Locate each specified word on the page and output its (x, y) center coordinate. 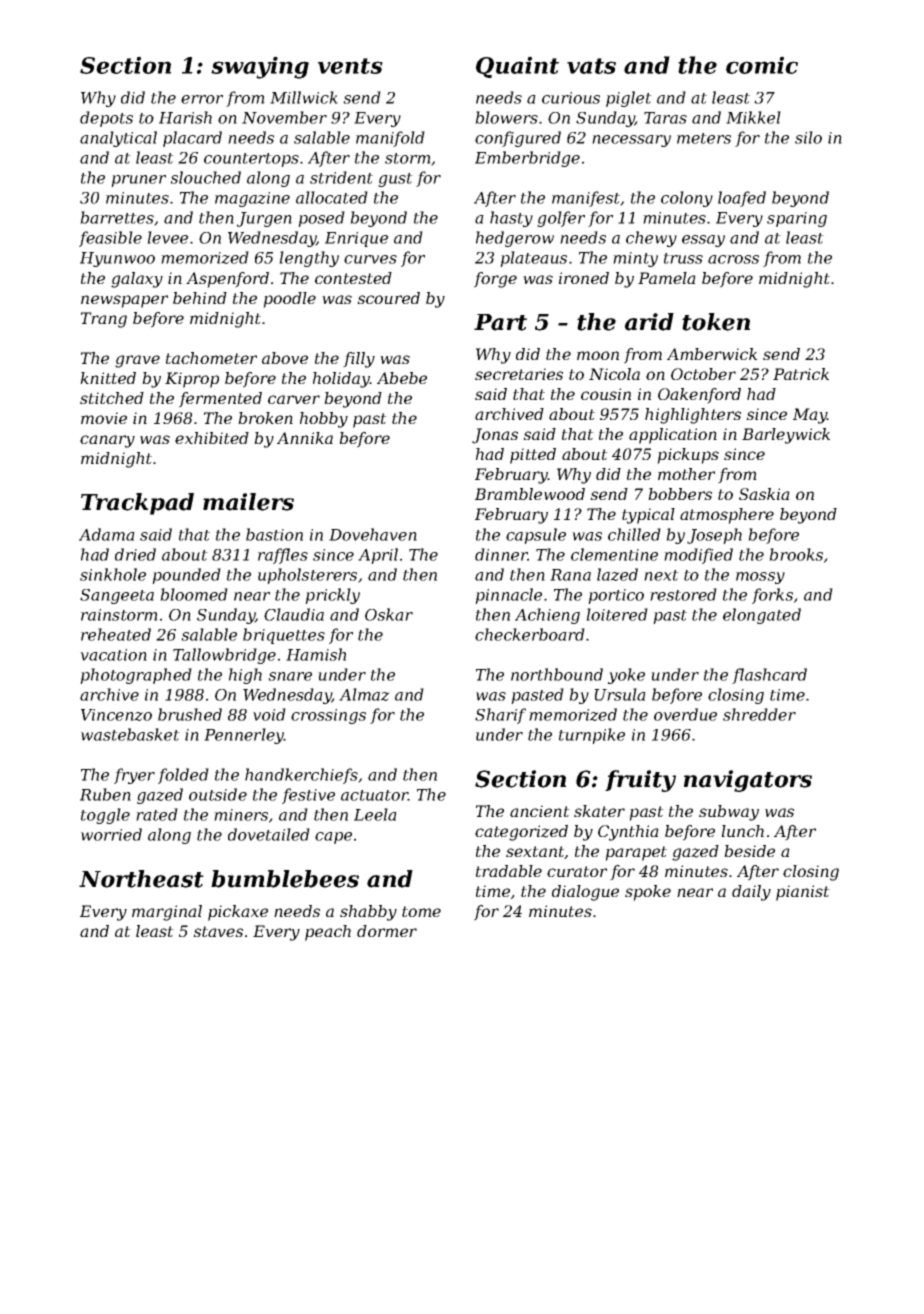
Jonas (495, 436)
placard (192, 139)
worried (111, 834)
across (733, 259)
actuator (374, 795)
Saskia (764, 494)
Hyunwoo (117, 259)
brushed (190, 714)
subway (729, 813)
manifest (586, 199)
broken (265, 418)
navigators (748, 781)
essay (703, 241)
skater (599, 811)
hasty (511, 219)
